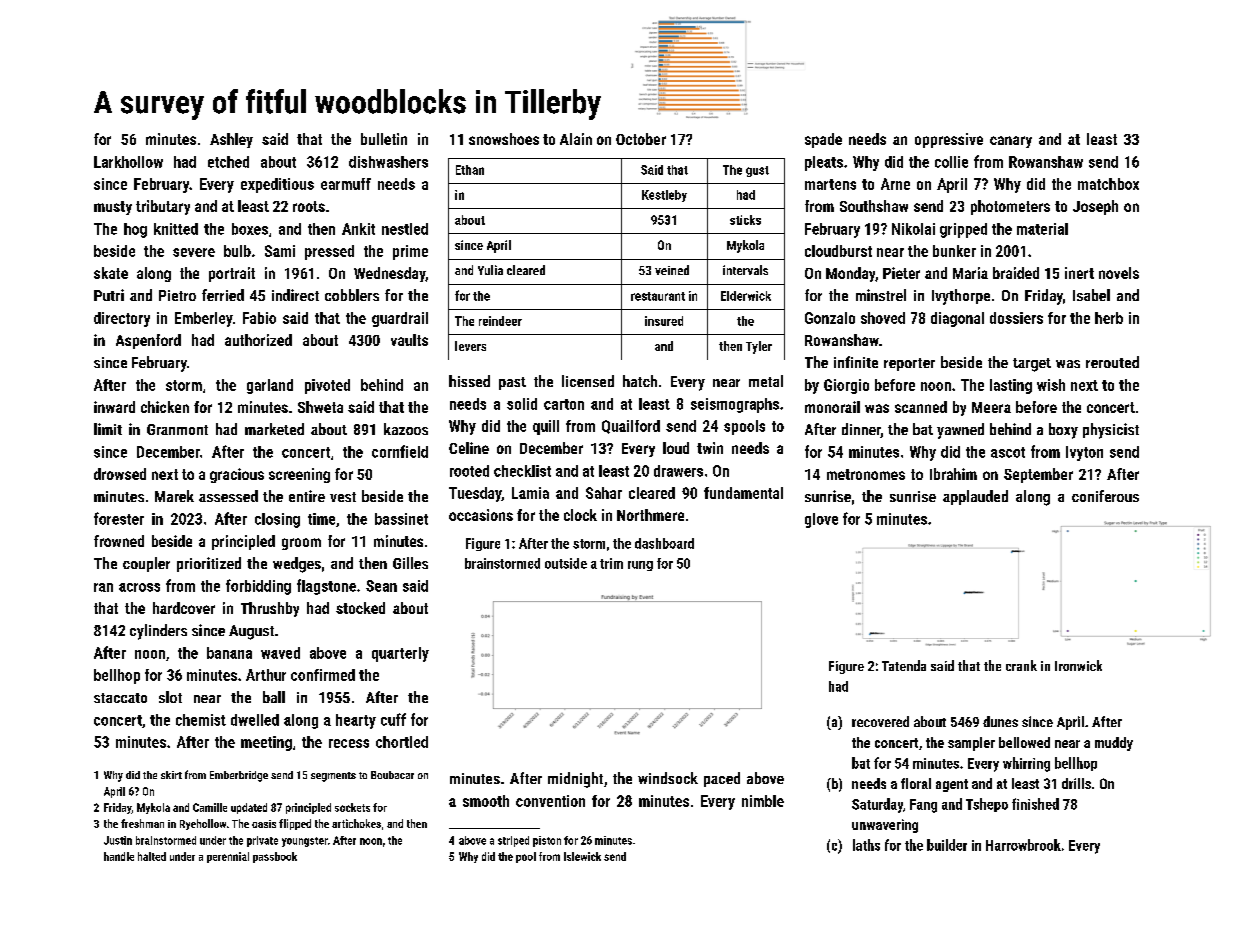 This page has height=952, width=1233. What do you see at coordinates (575, 780) in the page?
I see `midnight` at bounding box center [575, 780].
